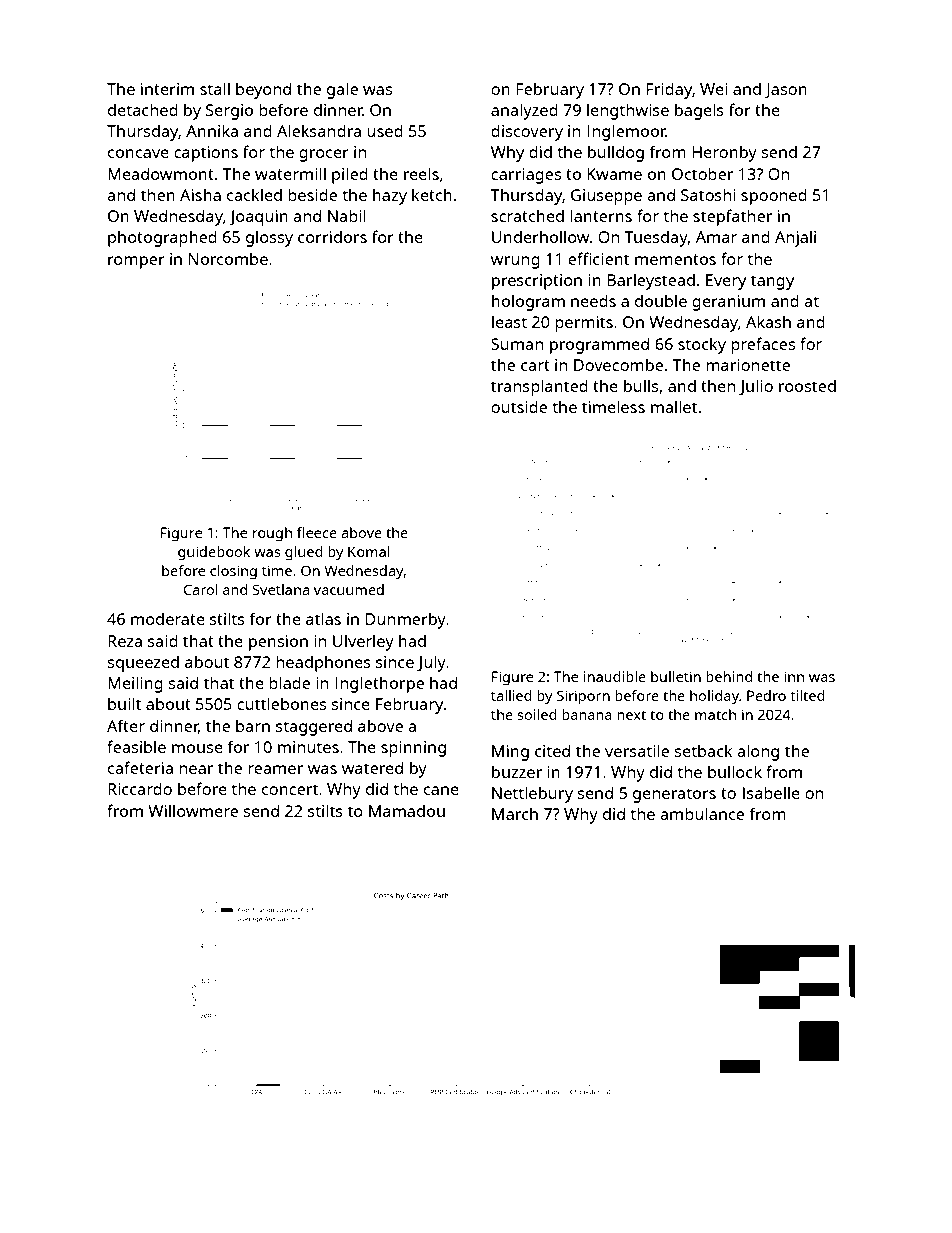  Describe the element at coordinates (193, 810) in the screenshot. I see `Willowmere` at that location.
